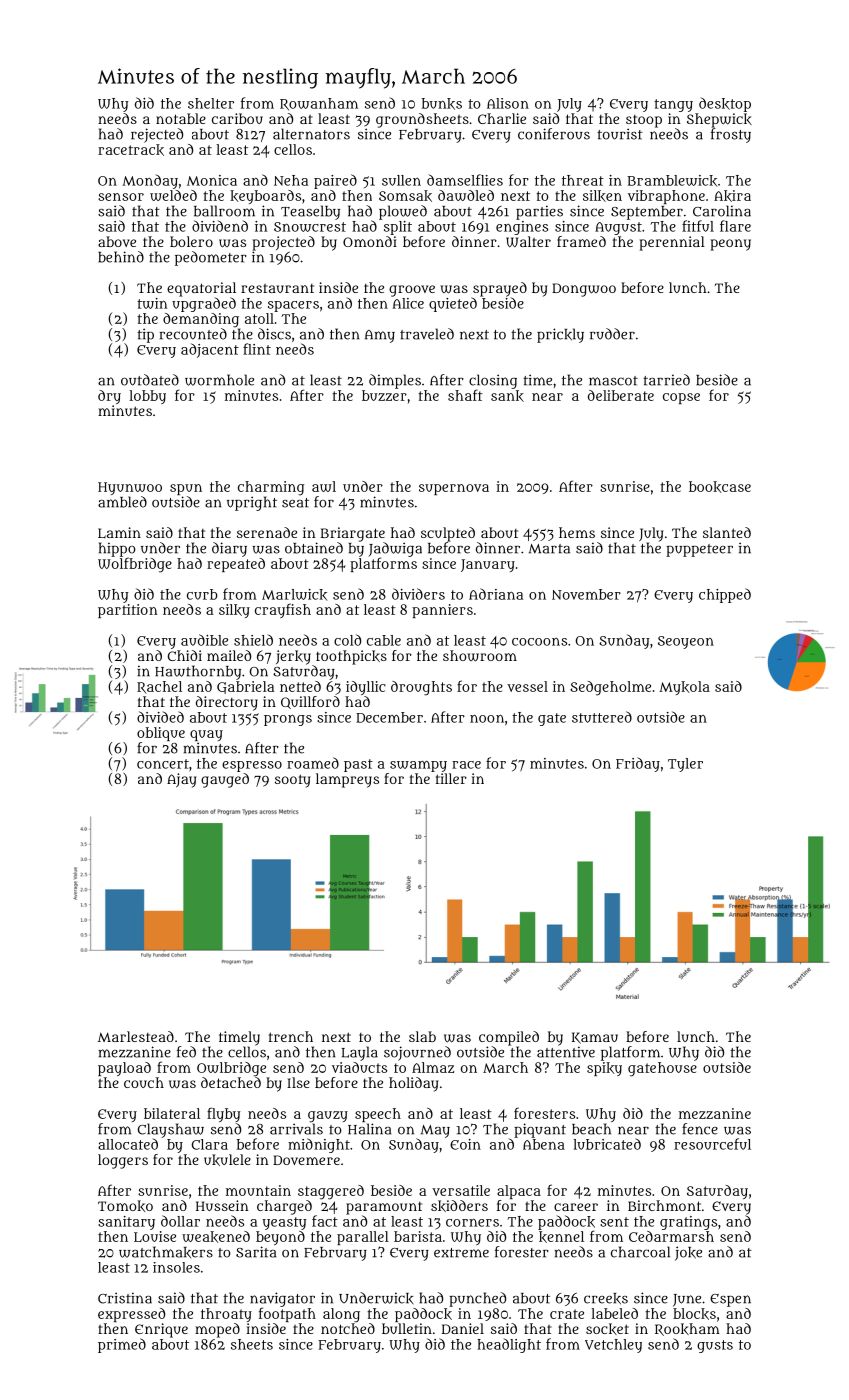 The image size is (849, 1400). Describe the element at coordinates (225, 780) in the screenshot. I see `gauged` at that location.
